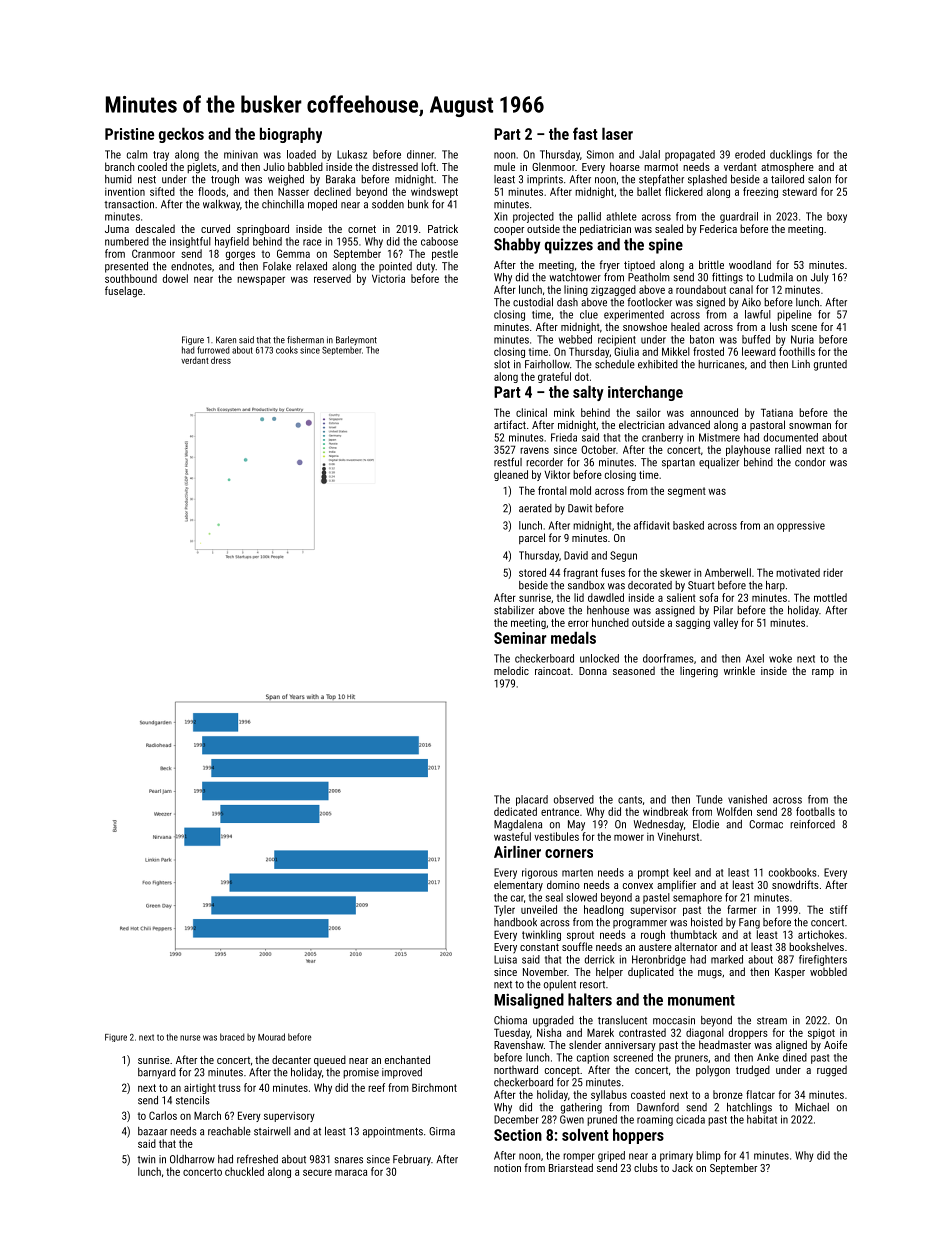 The width and height of the screenshot is (952, 1233). What do you see at coordinates (520, 638) in the screenshot?
I see `Seminar` at bounding box center [520, 638].
